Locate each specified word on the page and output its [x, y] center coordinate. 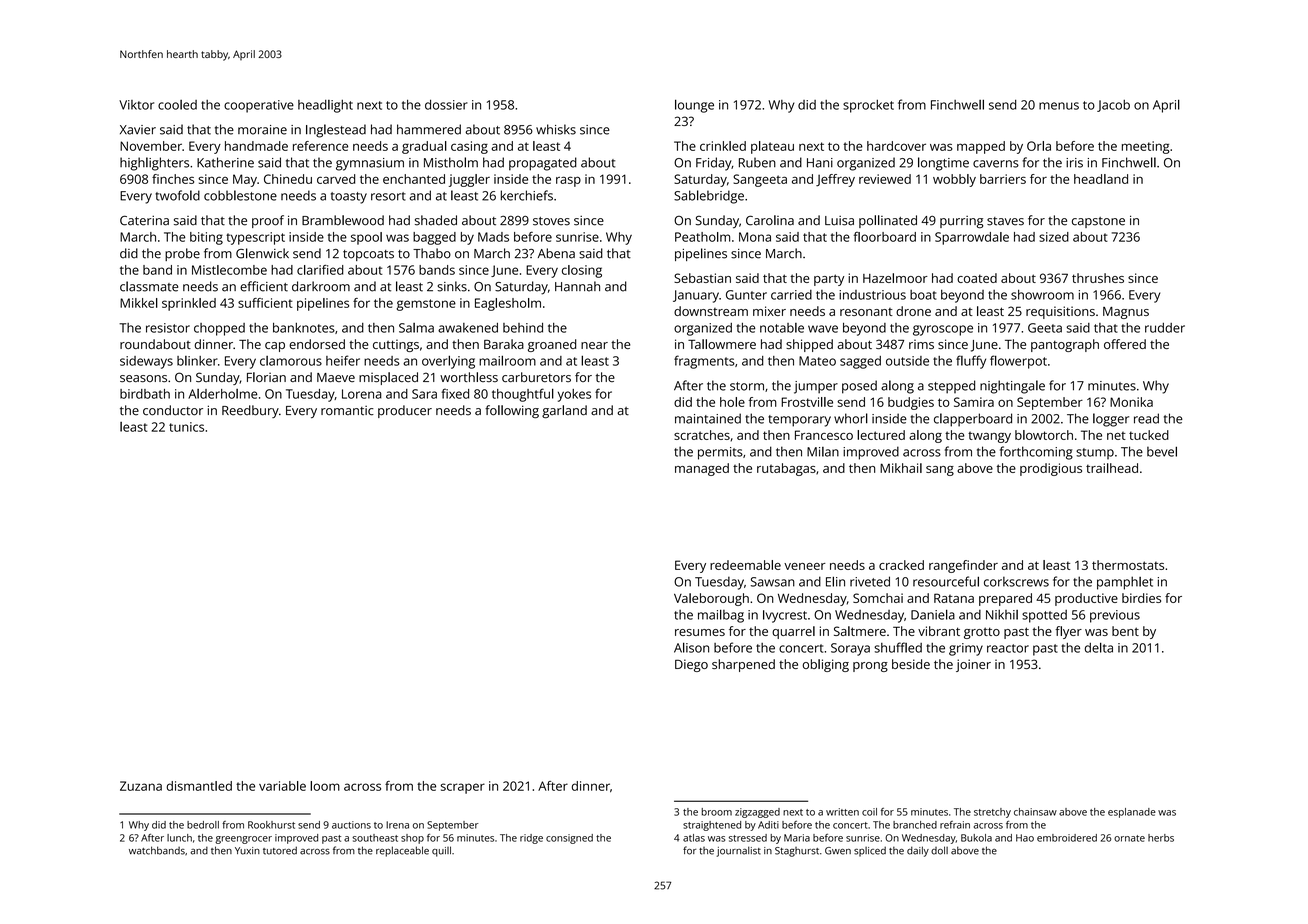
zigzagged [757, 813]
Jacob [1113, 106]
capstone [1098, 222]
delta [1099, 647]
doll [939, 850]
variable [282, 786]
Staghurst [797, 852]
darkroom [321, 286]
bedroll [203, 825]
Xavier [138, 130]
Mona [755, 237]
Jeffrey [835, 180]
